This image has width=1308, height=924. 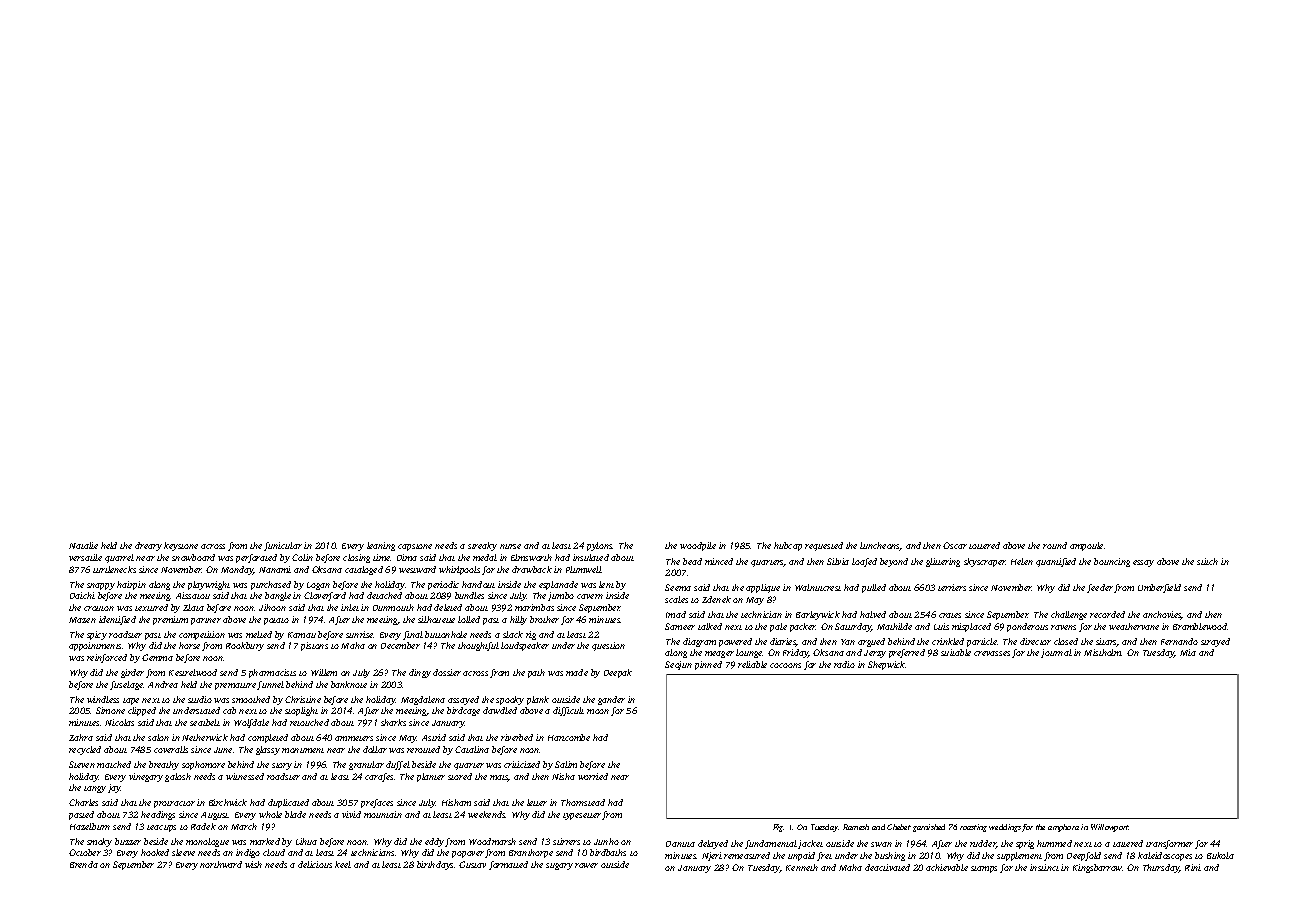 I want to click on round, so click(x=1055, y=545).
